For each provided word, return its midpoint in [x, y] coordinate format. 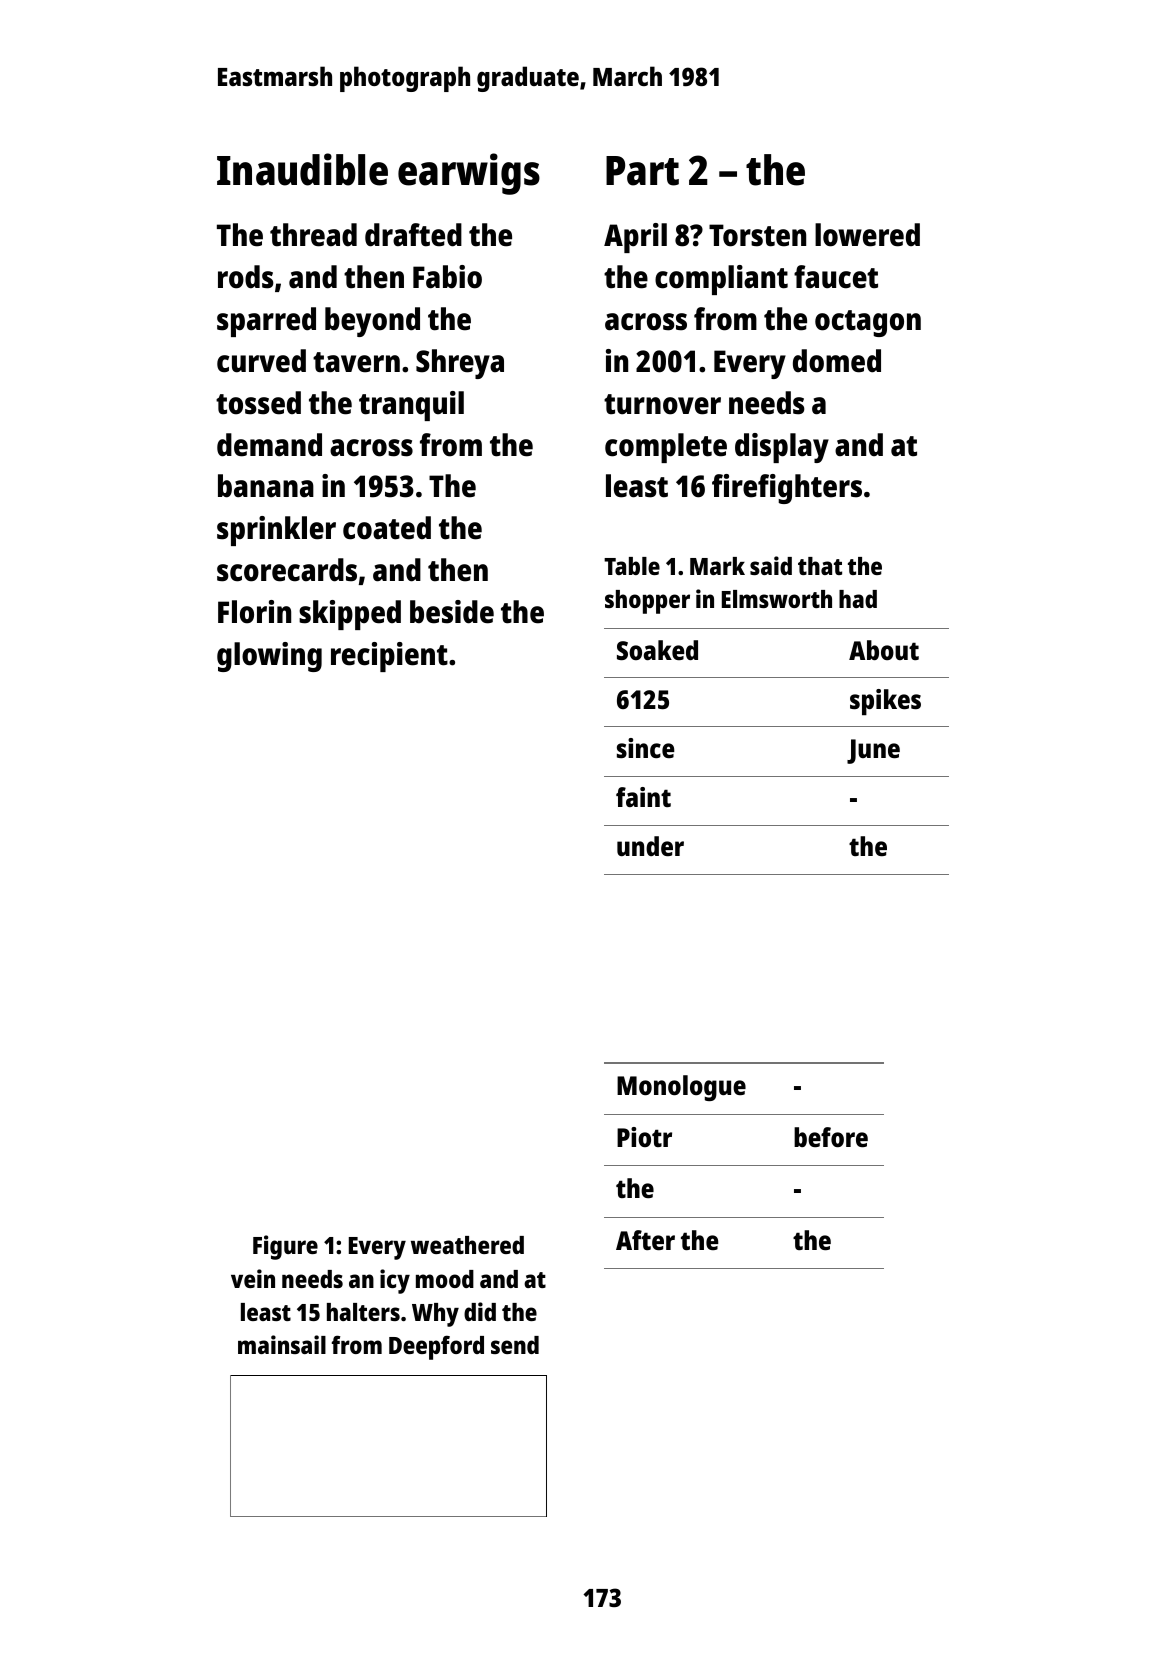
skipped [350, 615]
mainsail [282, 1344]
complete [666, 448]
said [771, 565]
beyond [372, 322]
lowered [867, 235]
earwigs [469, 174]
